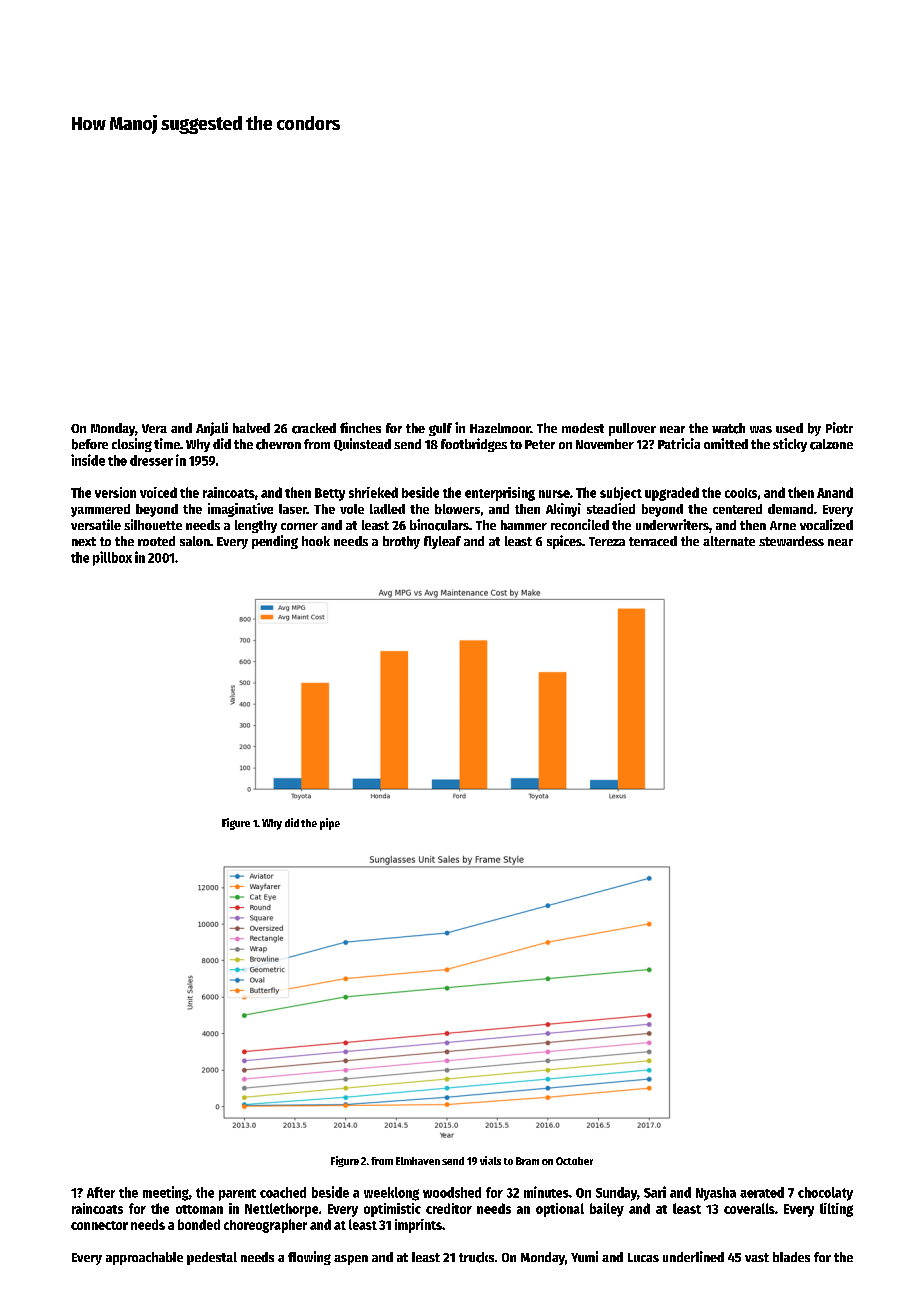 The width and height of the screenshot is (924, 1308). I want to click on optional, so click(560, 1210).
